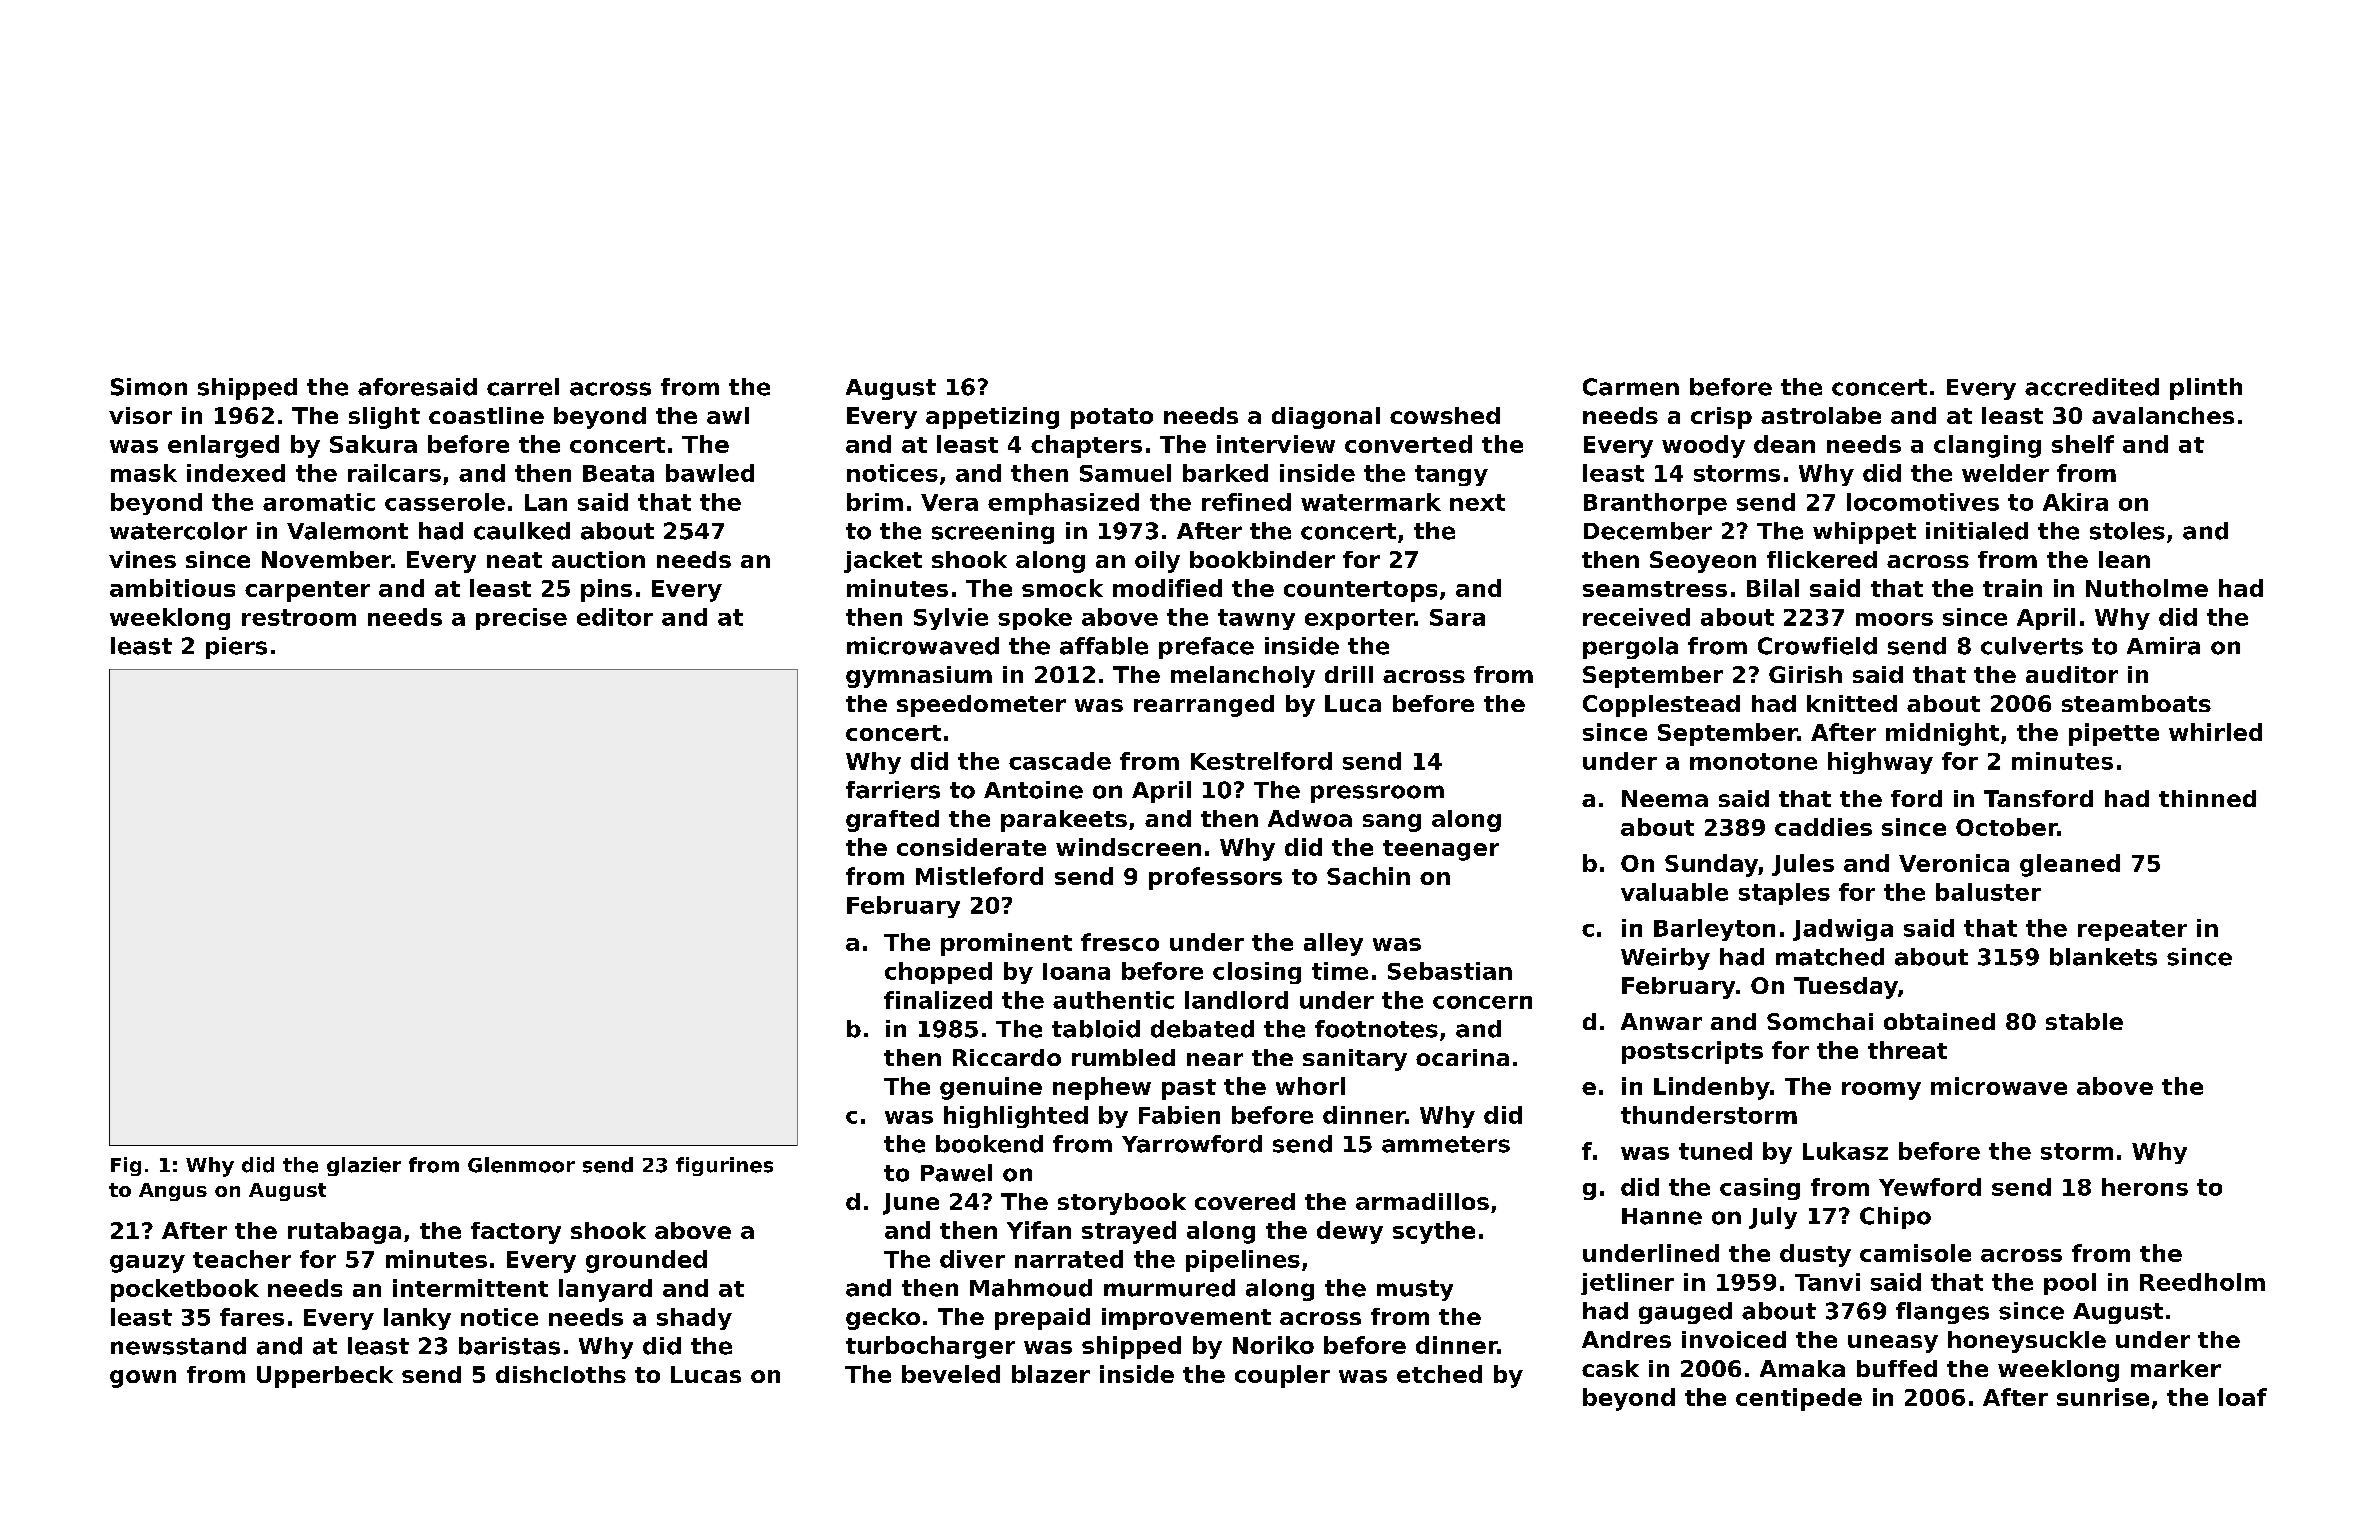  Describe the element at coordinates (892, 821) in the image. I see `grafted` at that location.
